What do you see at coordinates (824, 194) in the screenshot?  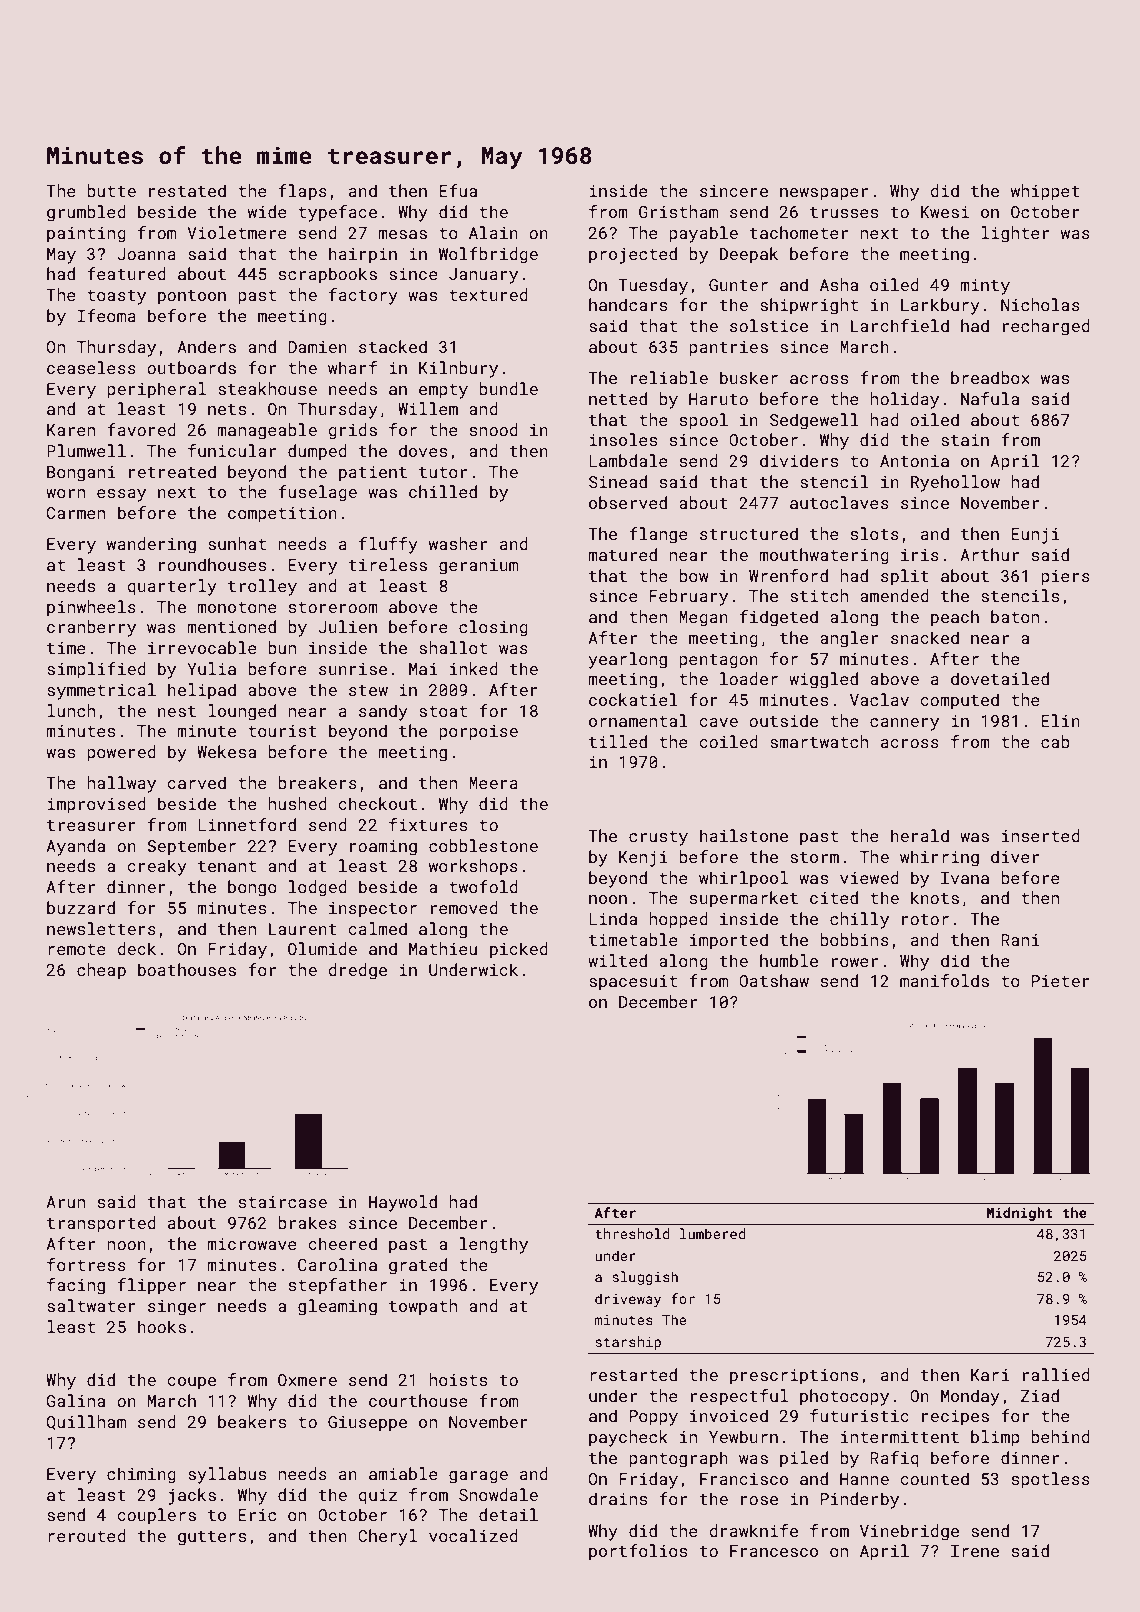 I see `newspaper` at bounding box center [824, 194].
